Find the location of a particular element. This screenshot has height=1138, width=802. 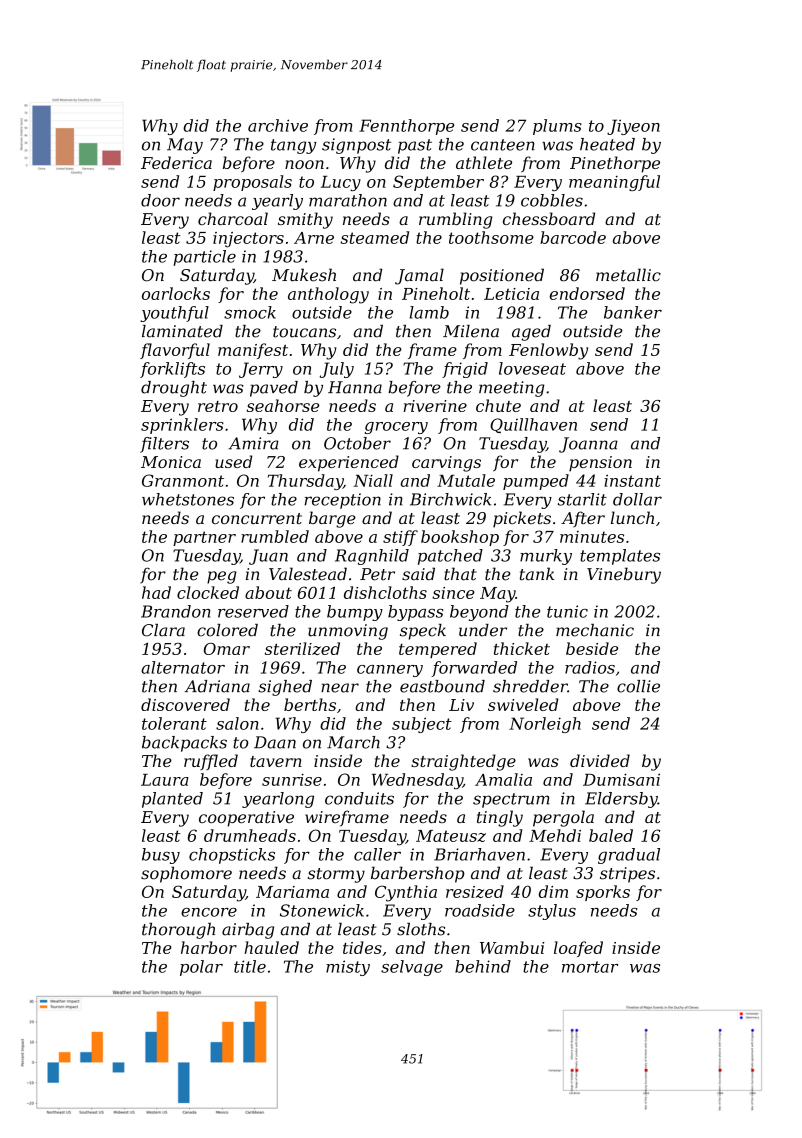

polar is located at coordinates (201, 968).
